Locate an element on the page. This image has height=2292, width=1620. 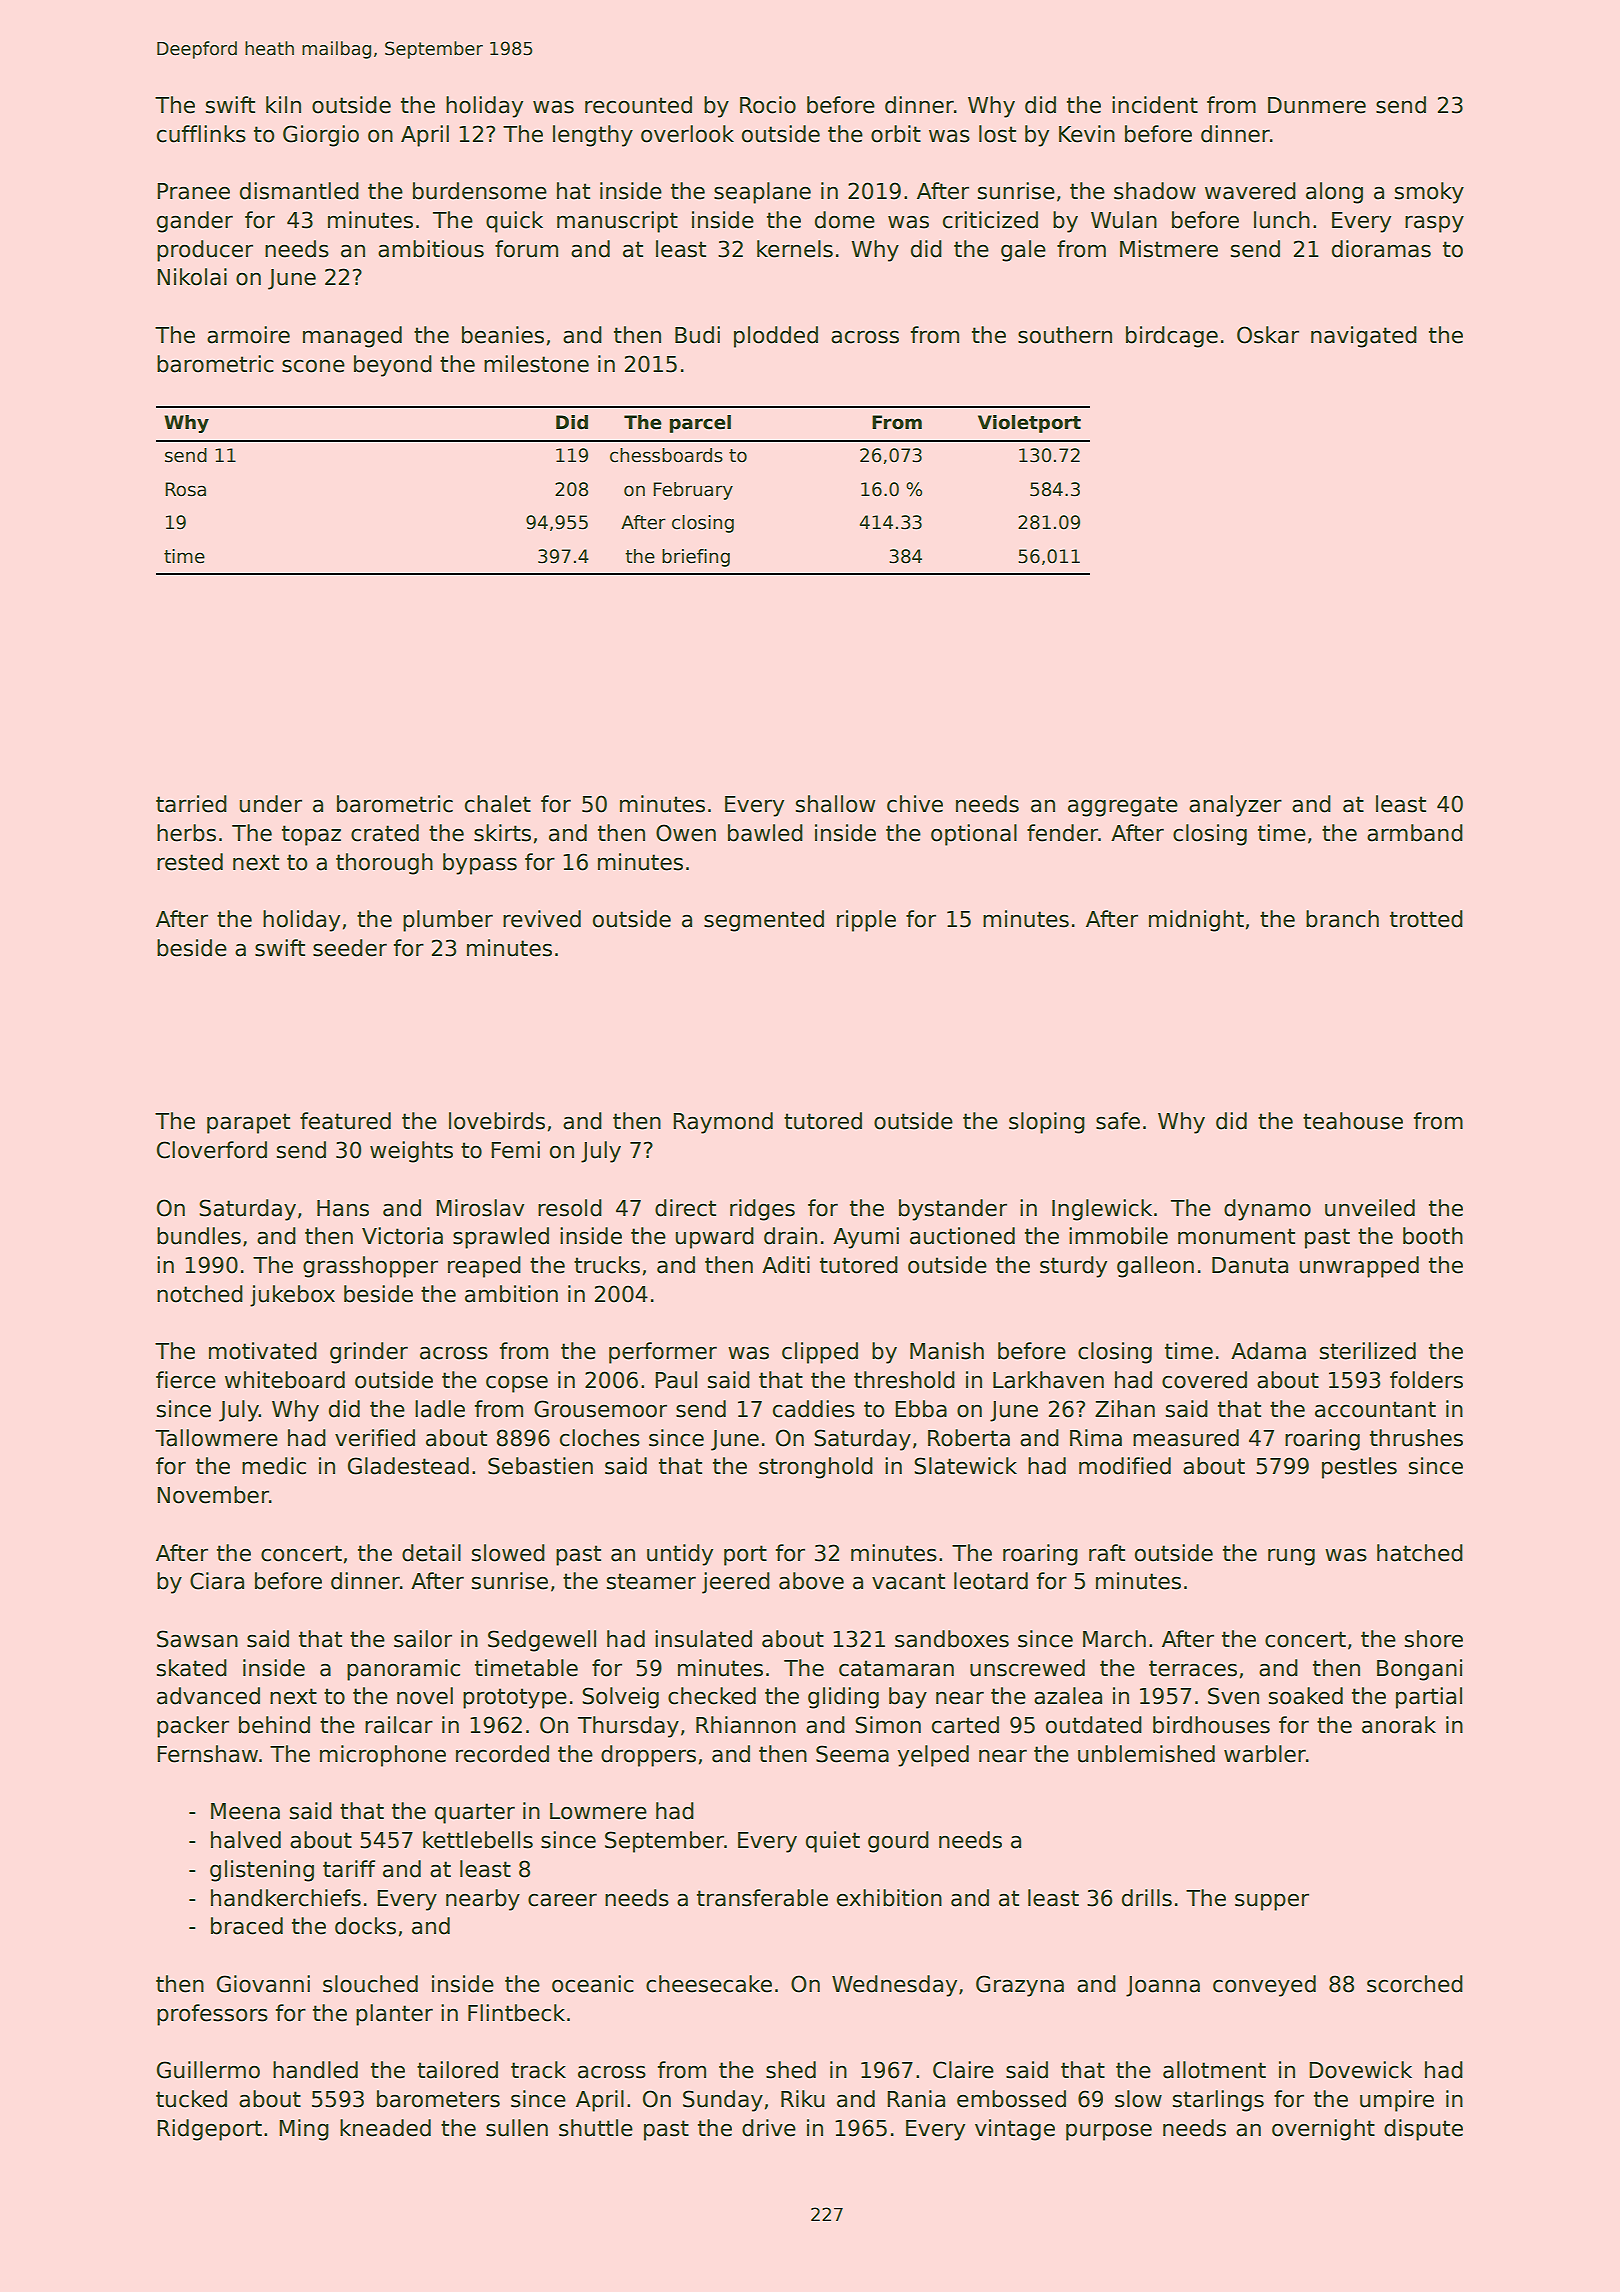
chive is located at coordinates (915, 804).
